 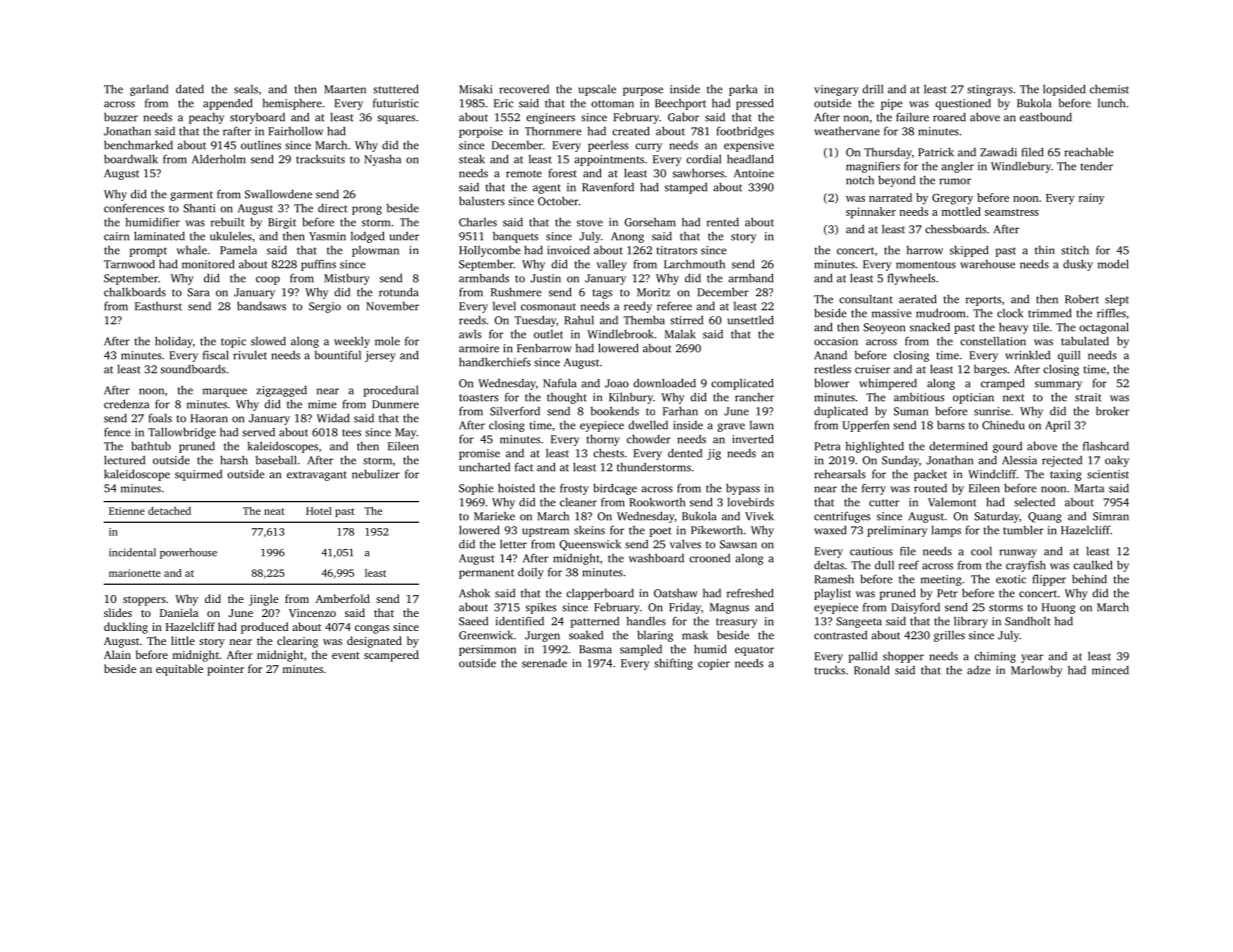 What do you see at coordinates (231, 236) in the page?
I see `ukuleles` at bounding box center [231, 236].
